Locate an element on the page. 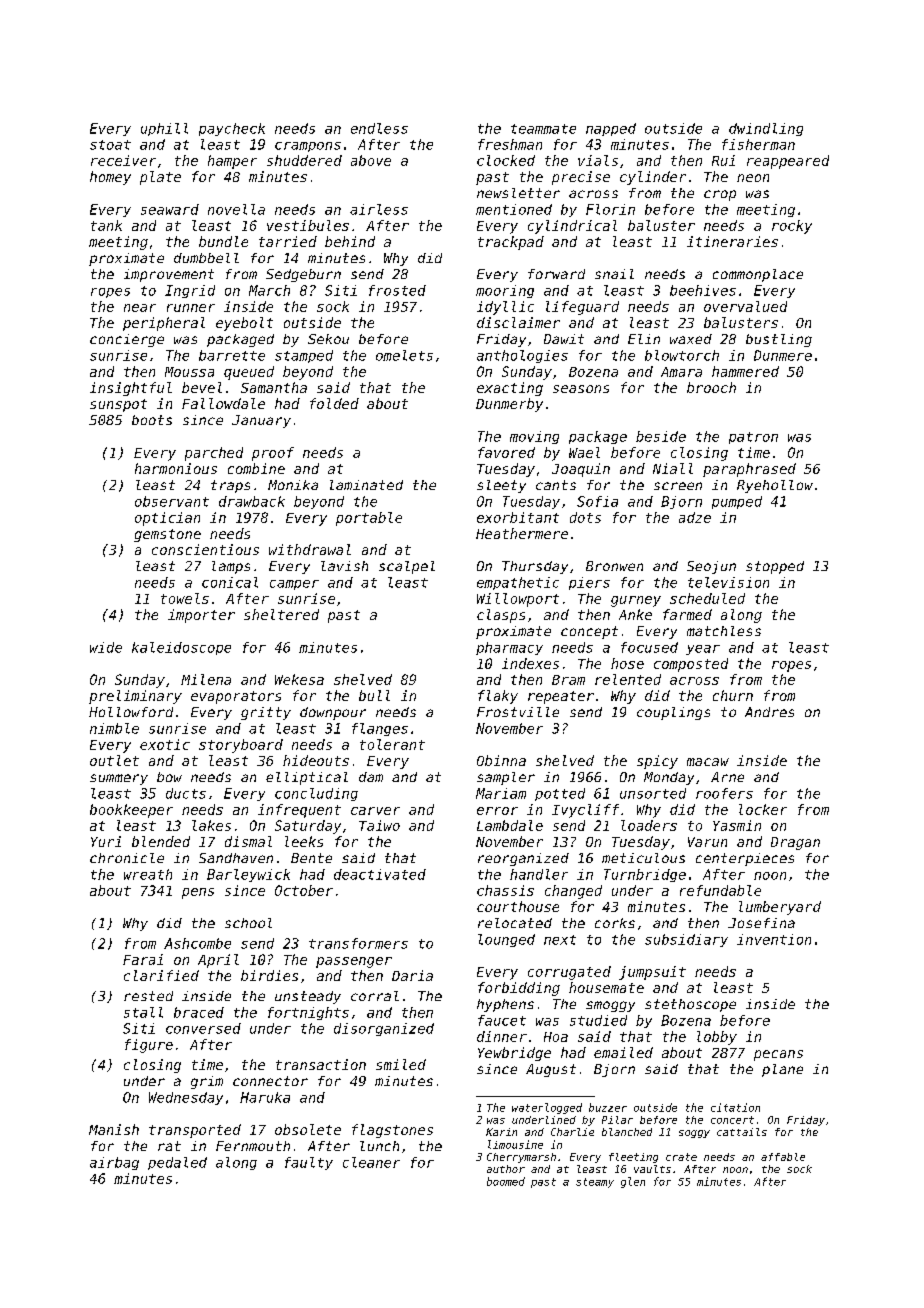 The height and width of the image is (1308, 924). Andres is located at coordinates (769, 712).
